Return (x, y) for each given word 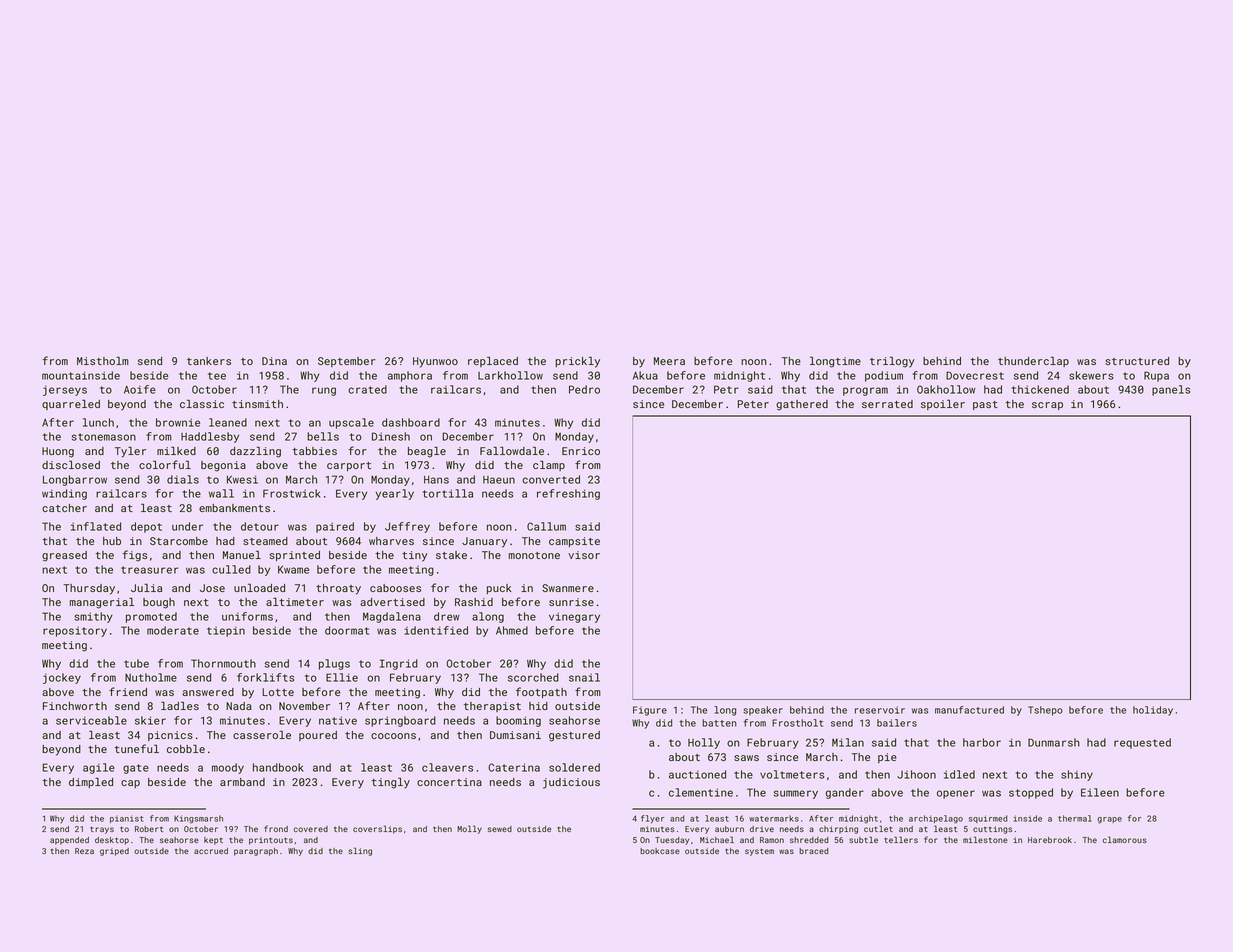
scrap (1047, 406)
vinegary (574, 617)
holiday (1153, 711)
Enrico (581, 451)
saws (746, 758)
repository (75, 631)
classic (202, 403)
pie (887, 758)
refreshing (568, 494)
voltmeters (792, 774)
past (985, 405)
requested (1142, 743)
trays (102, 830)
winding (64, 494)
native (338, 720)
